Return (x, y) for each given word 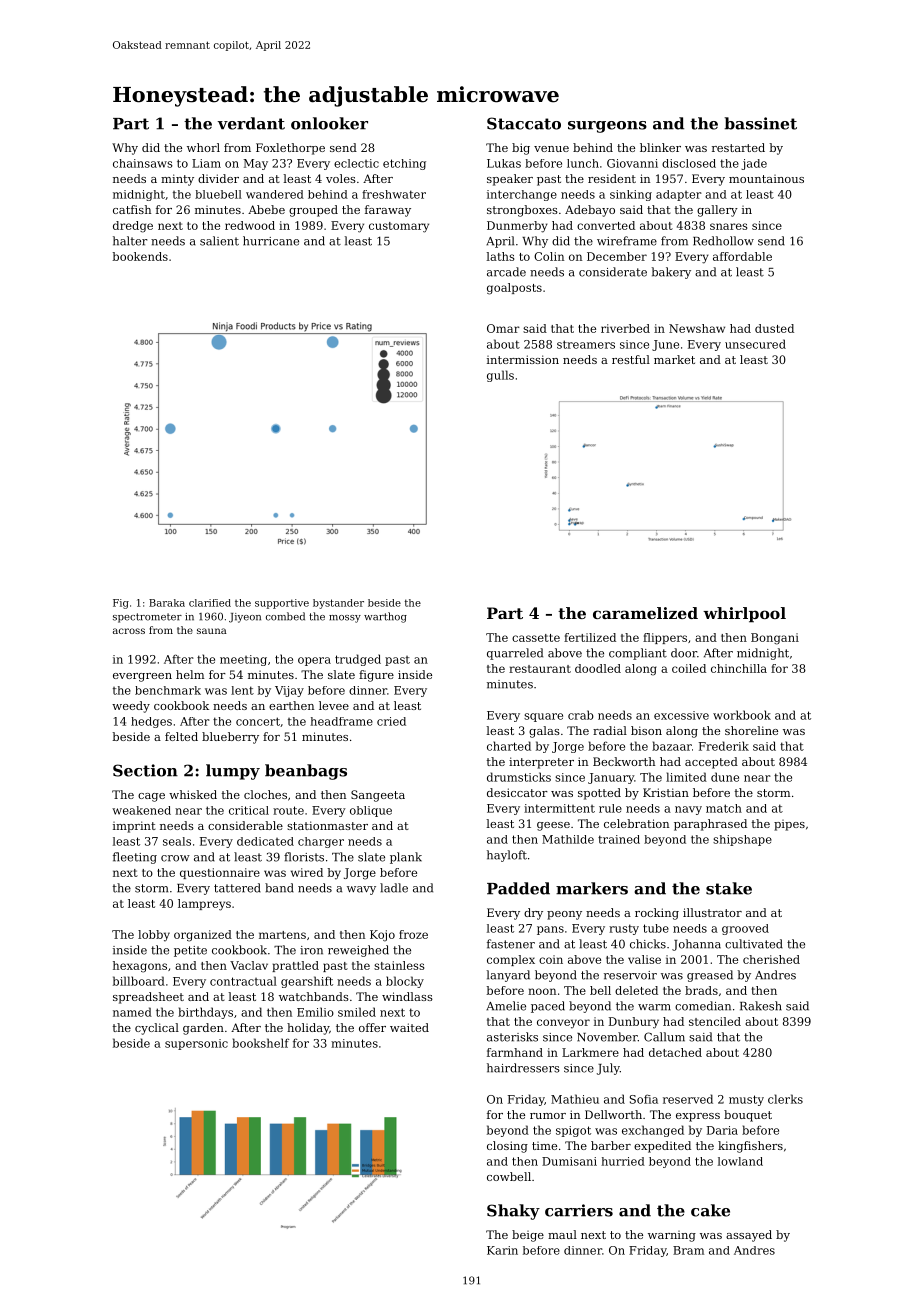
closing (507, 1147)
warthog (385, 617)
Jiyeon (245, 618)
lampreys (204, 905)
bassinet (760, 123)
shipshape (742, 840)
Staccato (524, 123)
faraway (388, 211)
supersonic (196, 1044)
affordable (742, 256)
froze (413, 934)
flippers (665, 638)
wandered (275, 194)
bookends (140, 256)
